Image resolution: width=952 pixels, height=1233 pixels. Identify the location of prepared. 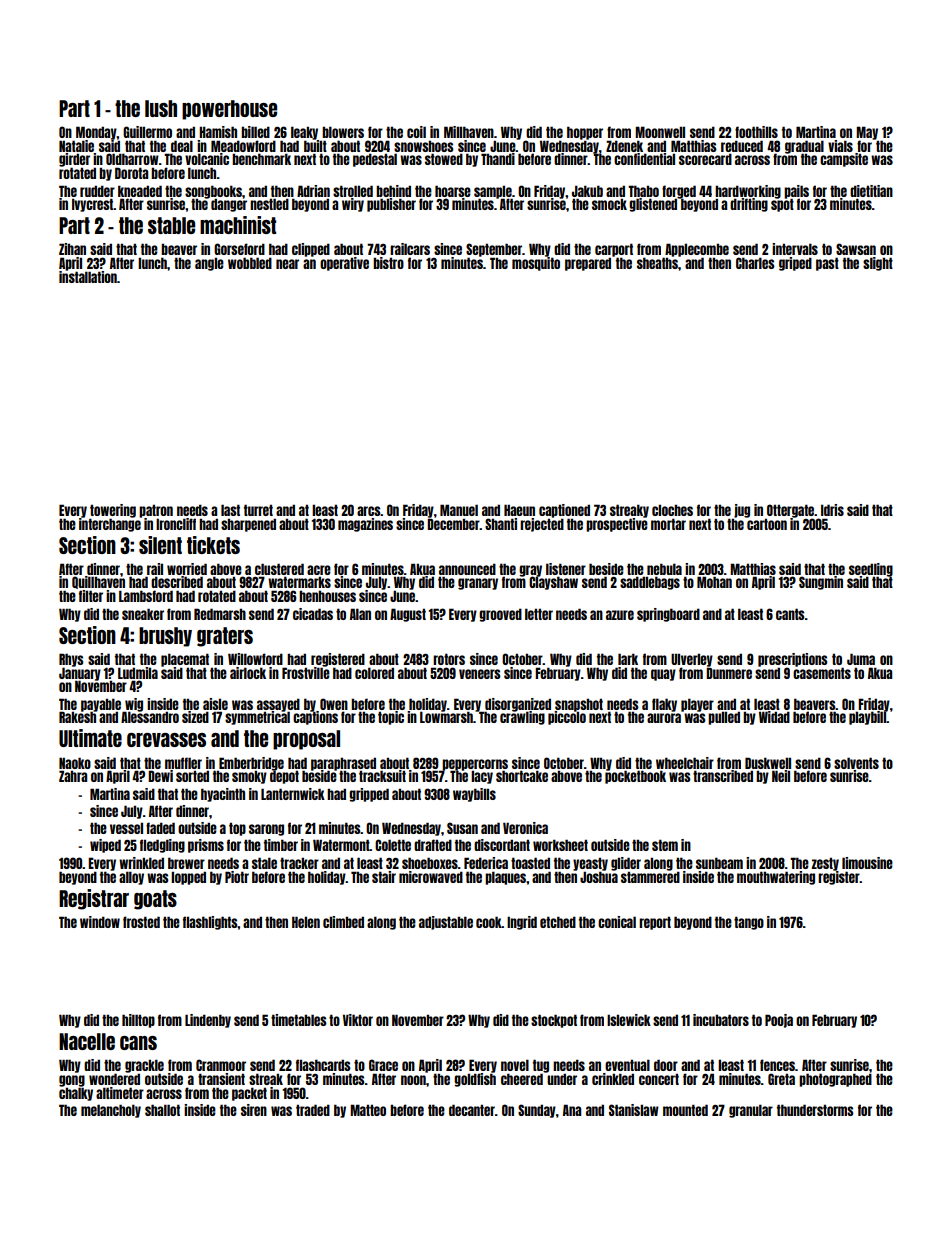
(588, 264).
